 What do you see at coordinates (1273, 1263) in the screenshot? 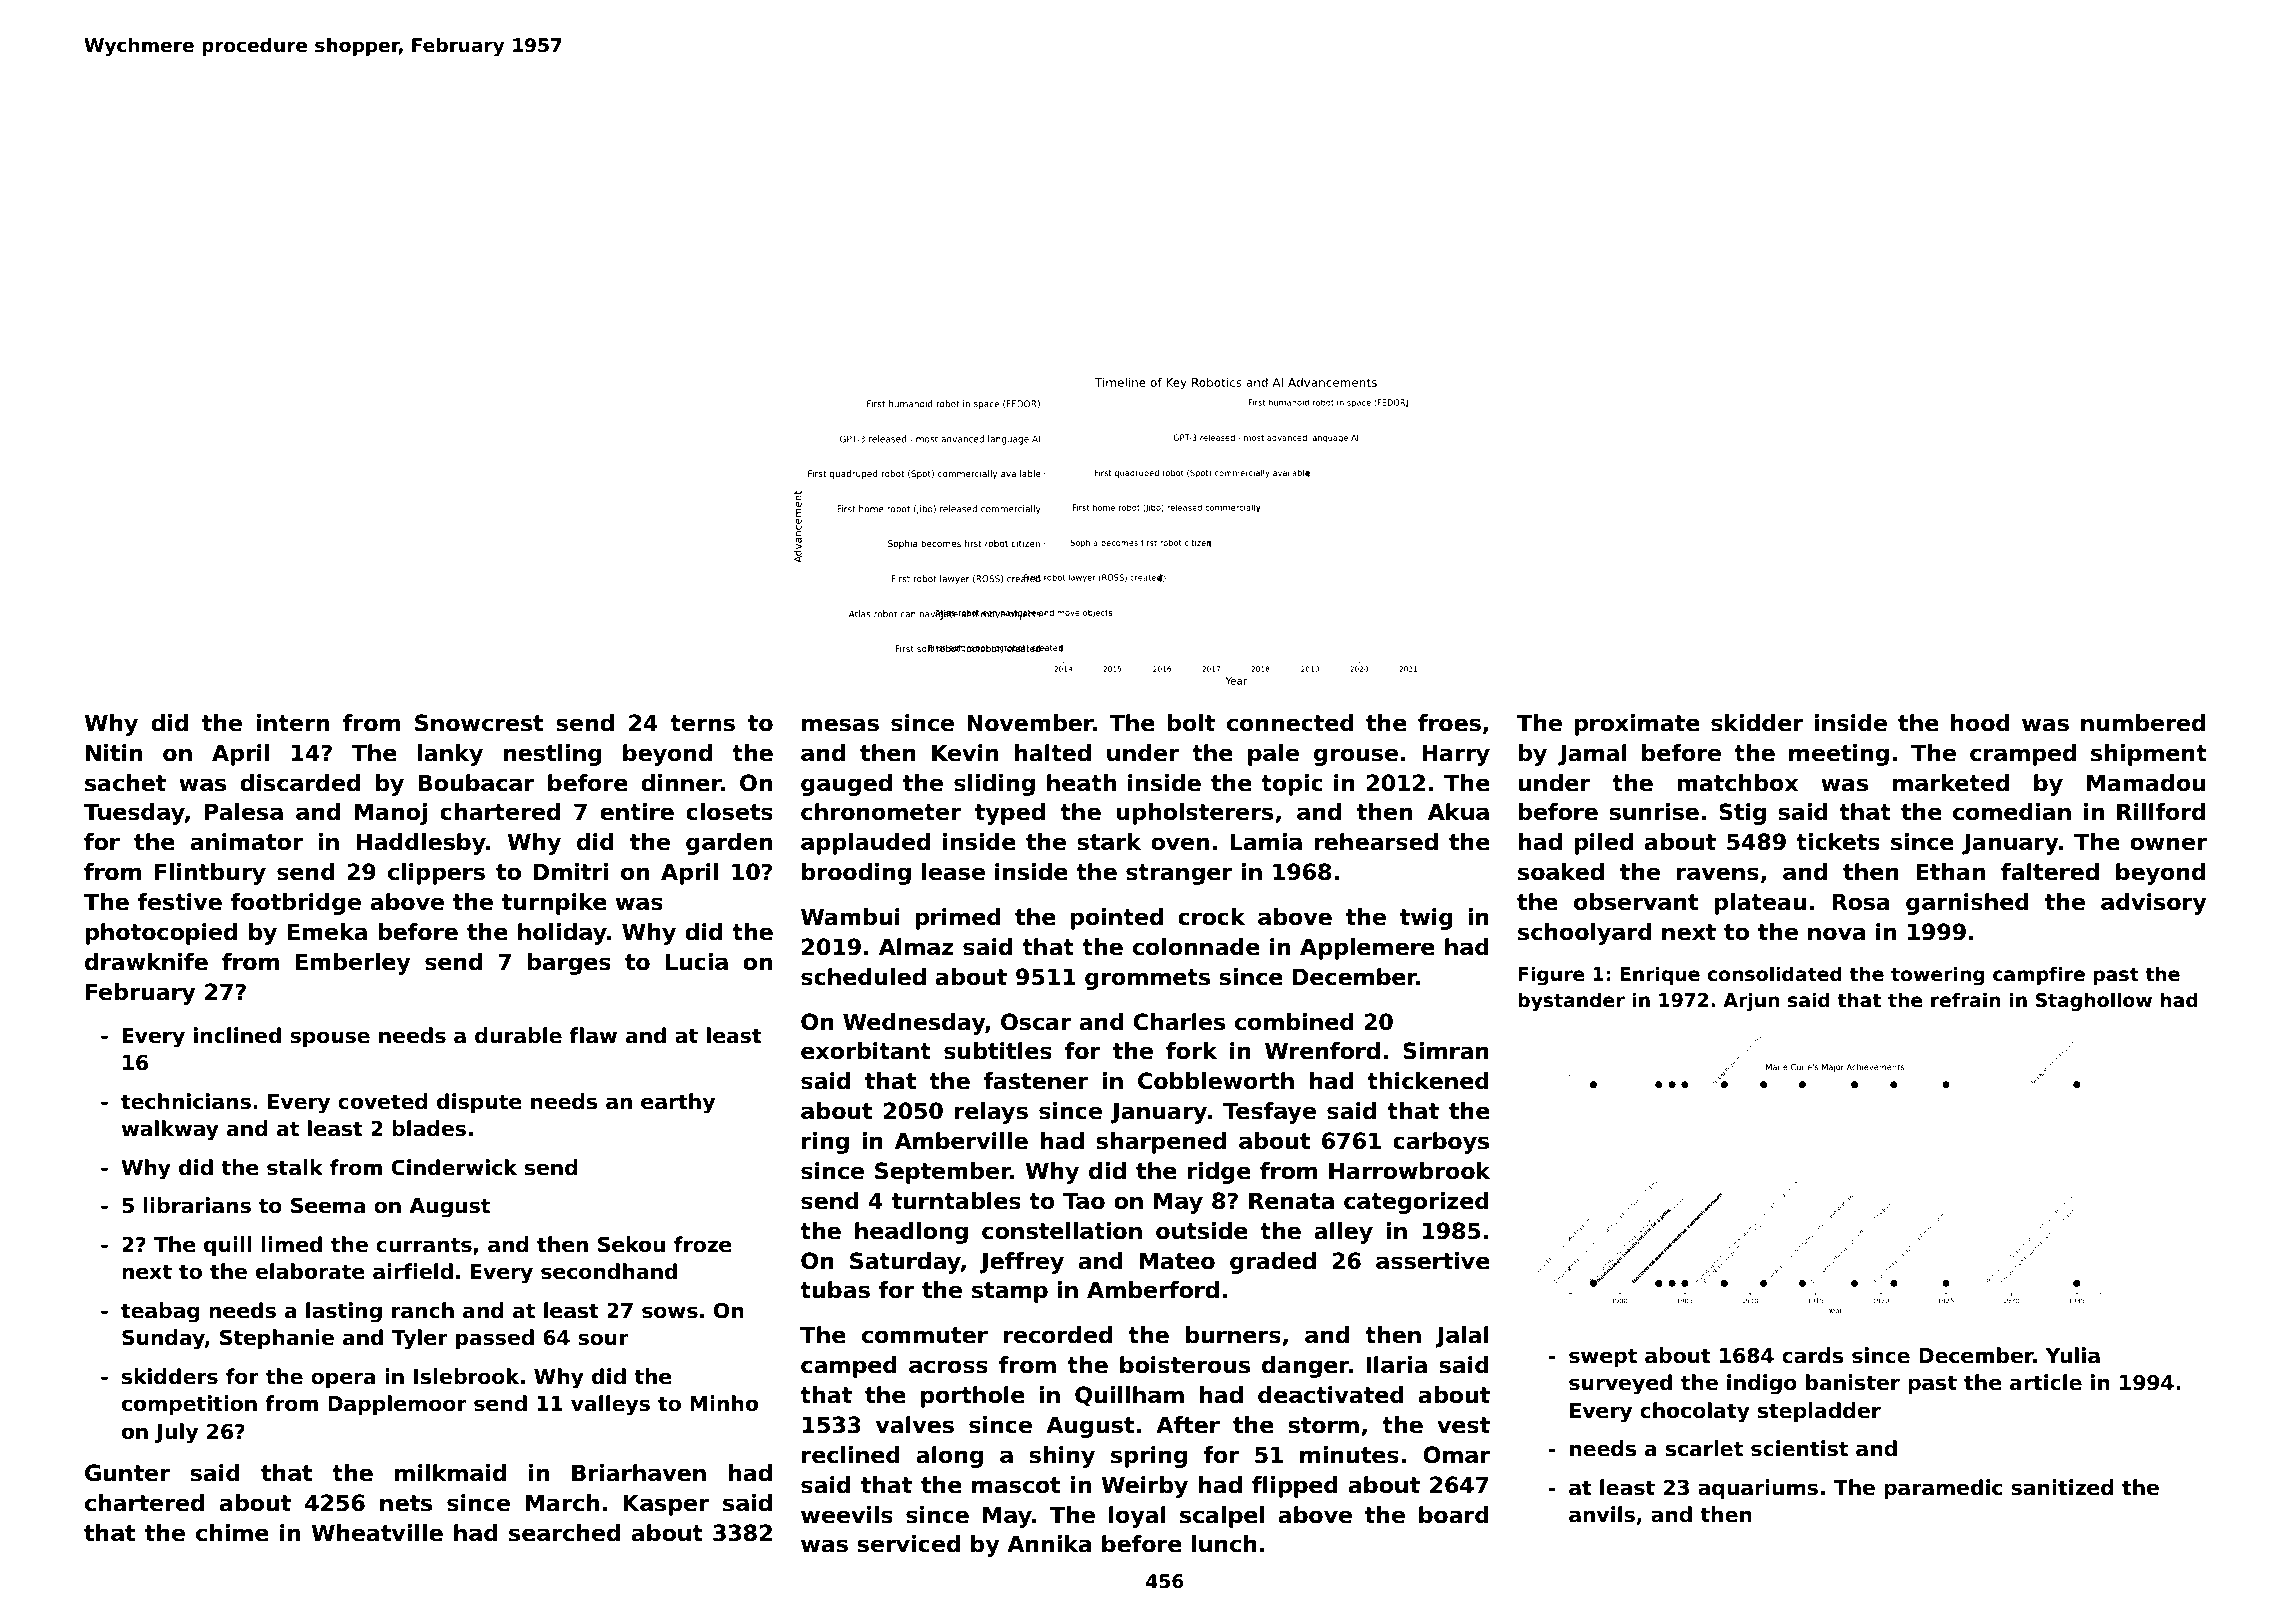
I see `graded` at bounding box center [1273, 1263].
